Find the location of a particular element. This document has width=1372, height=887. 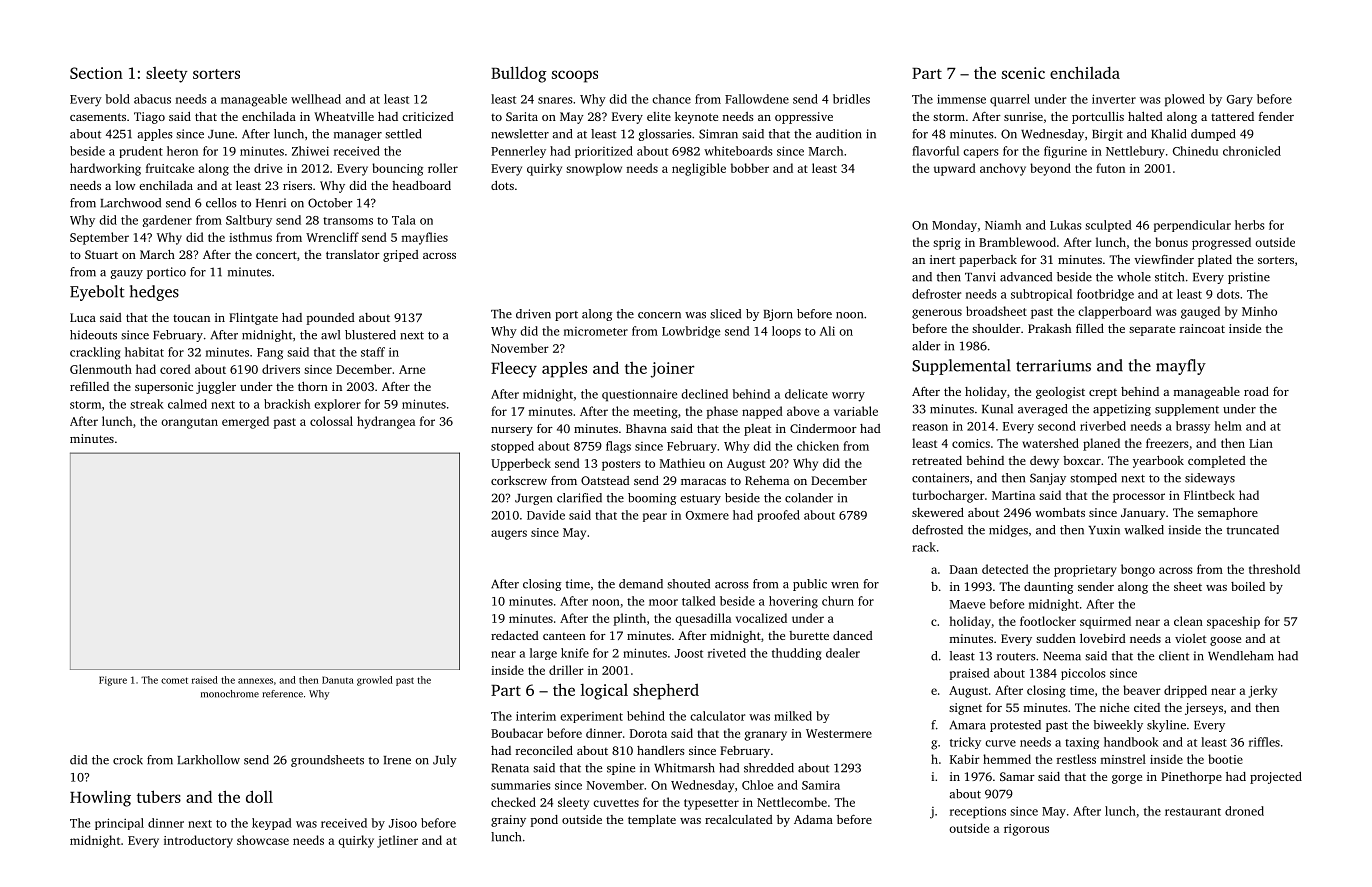

Lian is located at coordinates (1261, 443).
